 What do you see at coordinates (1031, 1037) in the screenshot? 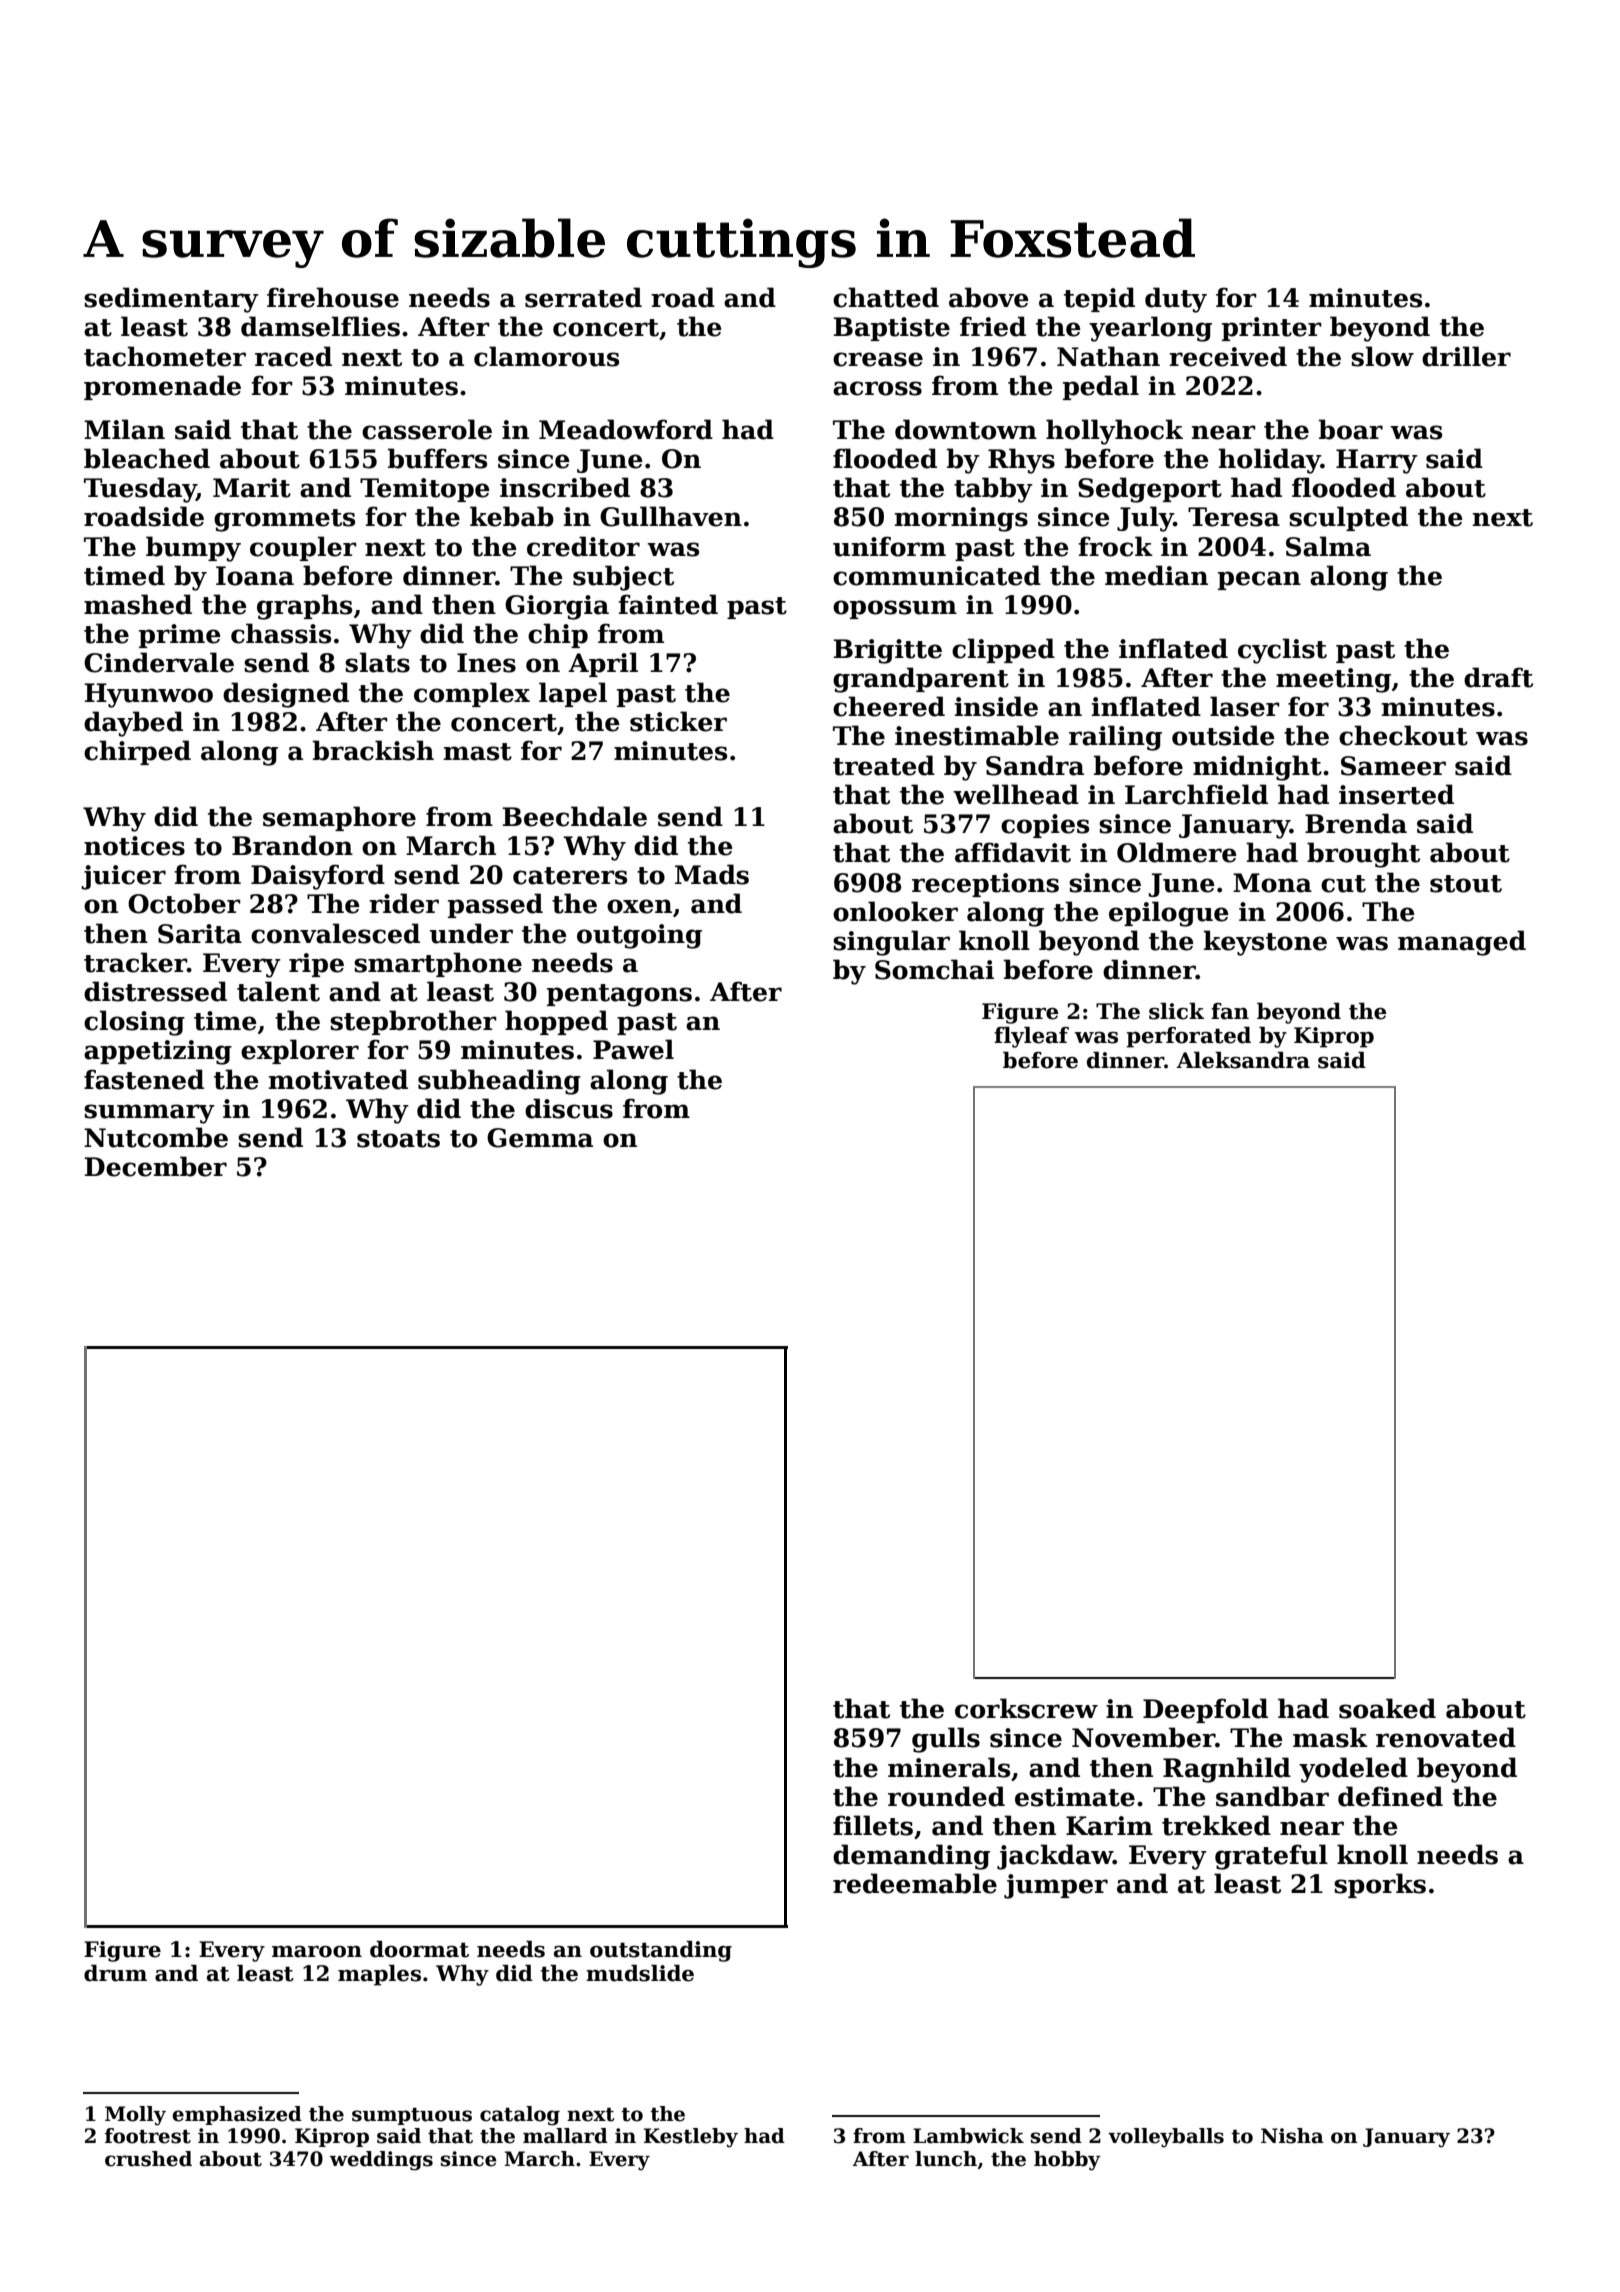
I see `flyleaf` at bounding box center [1031, 1037].
